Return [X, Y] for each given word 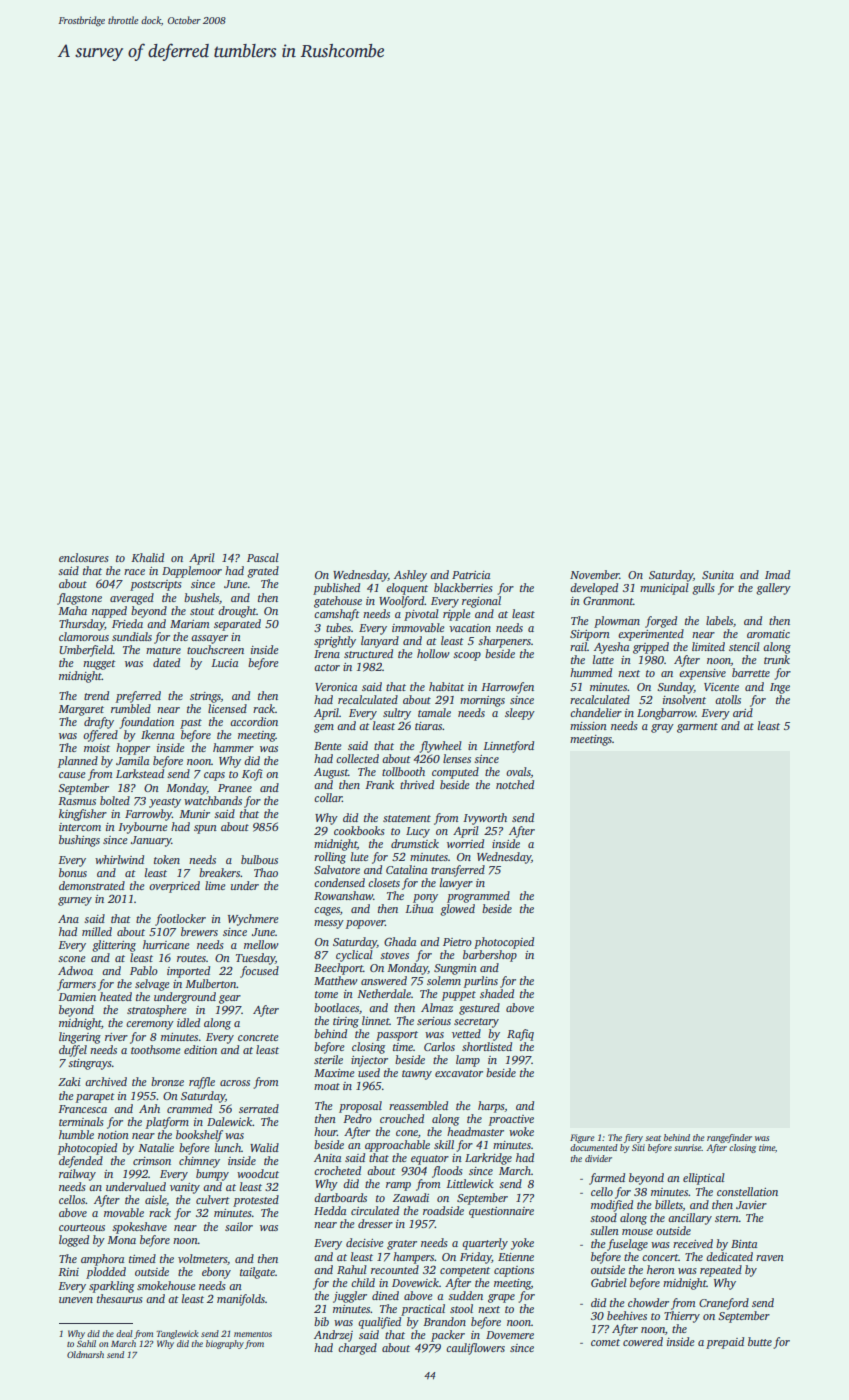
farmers [76, 985]
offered [100, 736]
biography [225, 1344]
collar [328, 797]
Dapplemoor [192, 572]
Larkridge [488, 1159]
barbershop [490, 956]
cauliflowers [475, 1349]
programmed [478, 897]
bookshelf [199, 1136]
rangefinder [729, 1138]
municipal [664, 589]
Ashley [410, 576]
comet [605, 1342]
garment [697, 728]
